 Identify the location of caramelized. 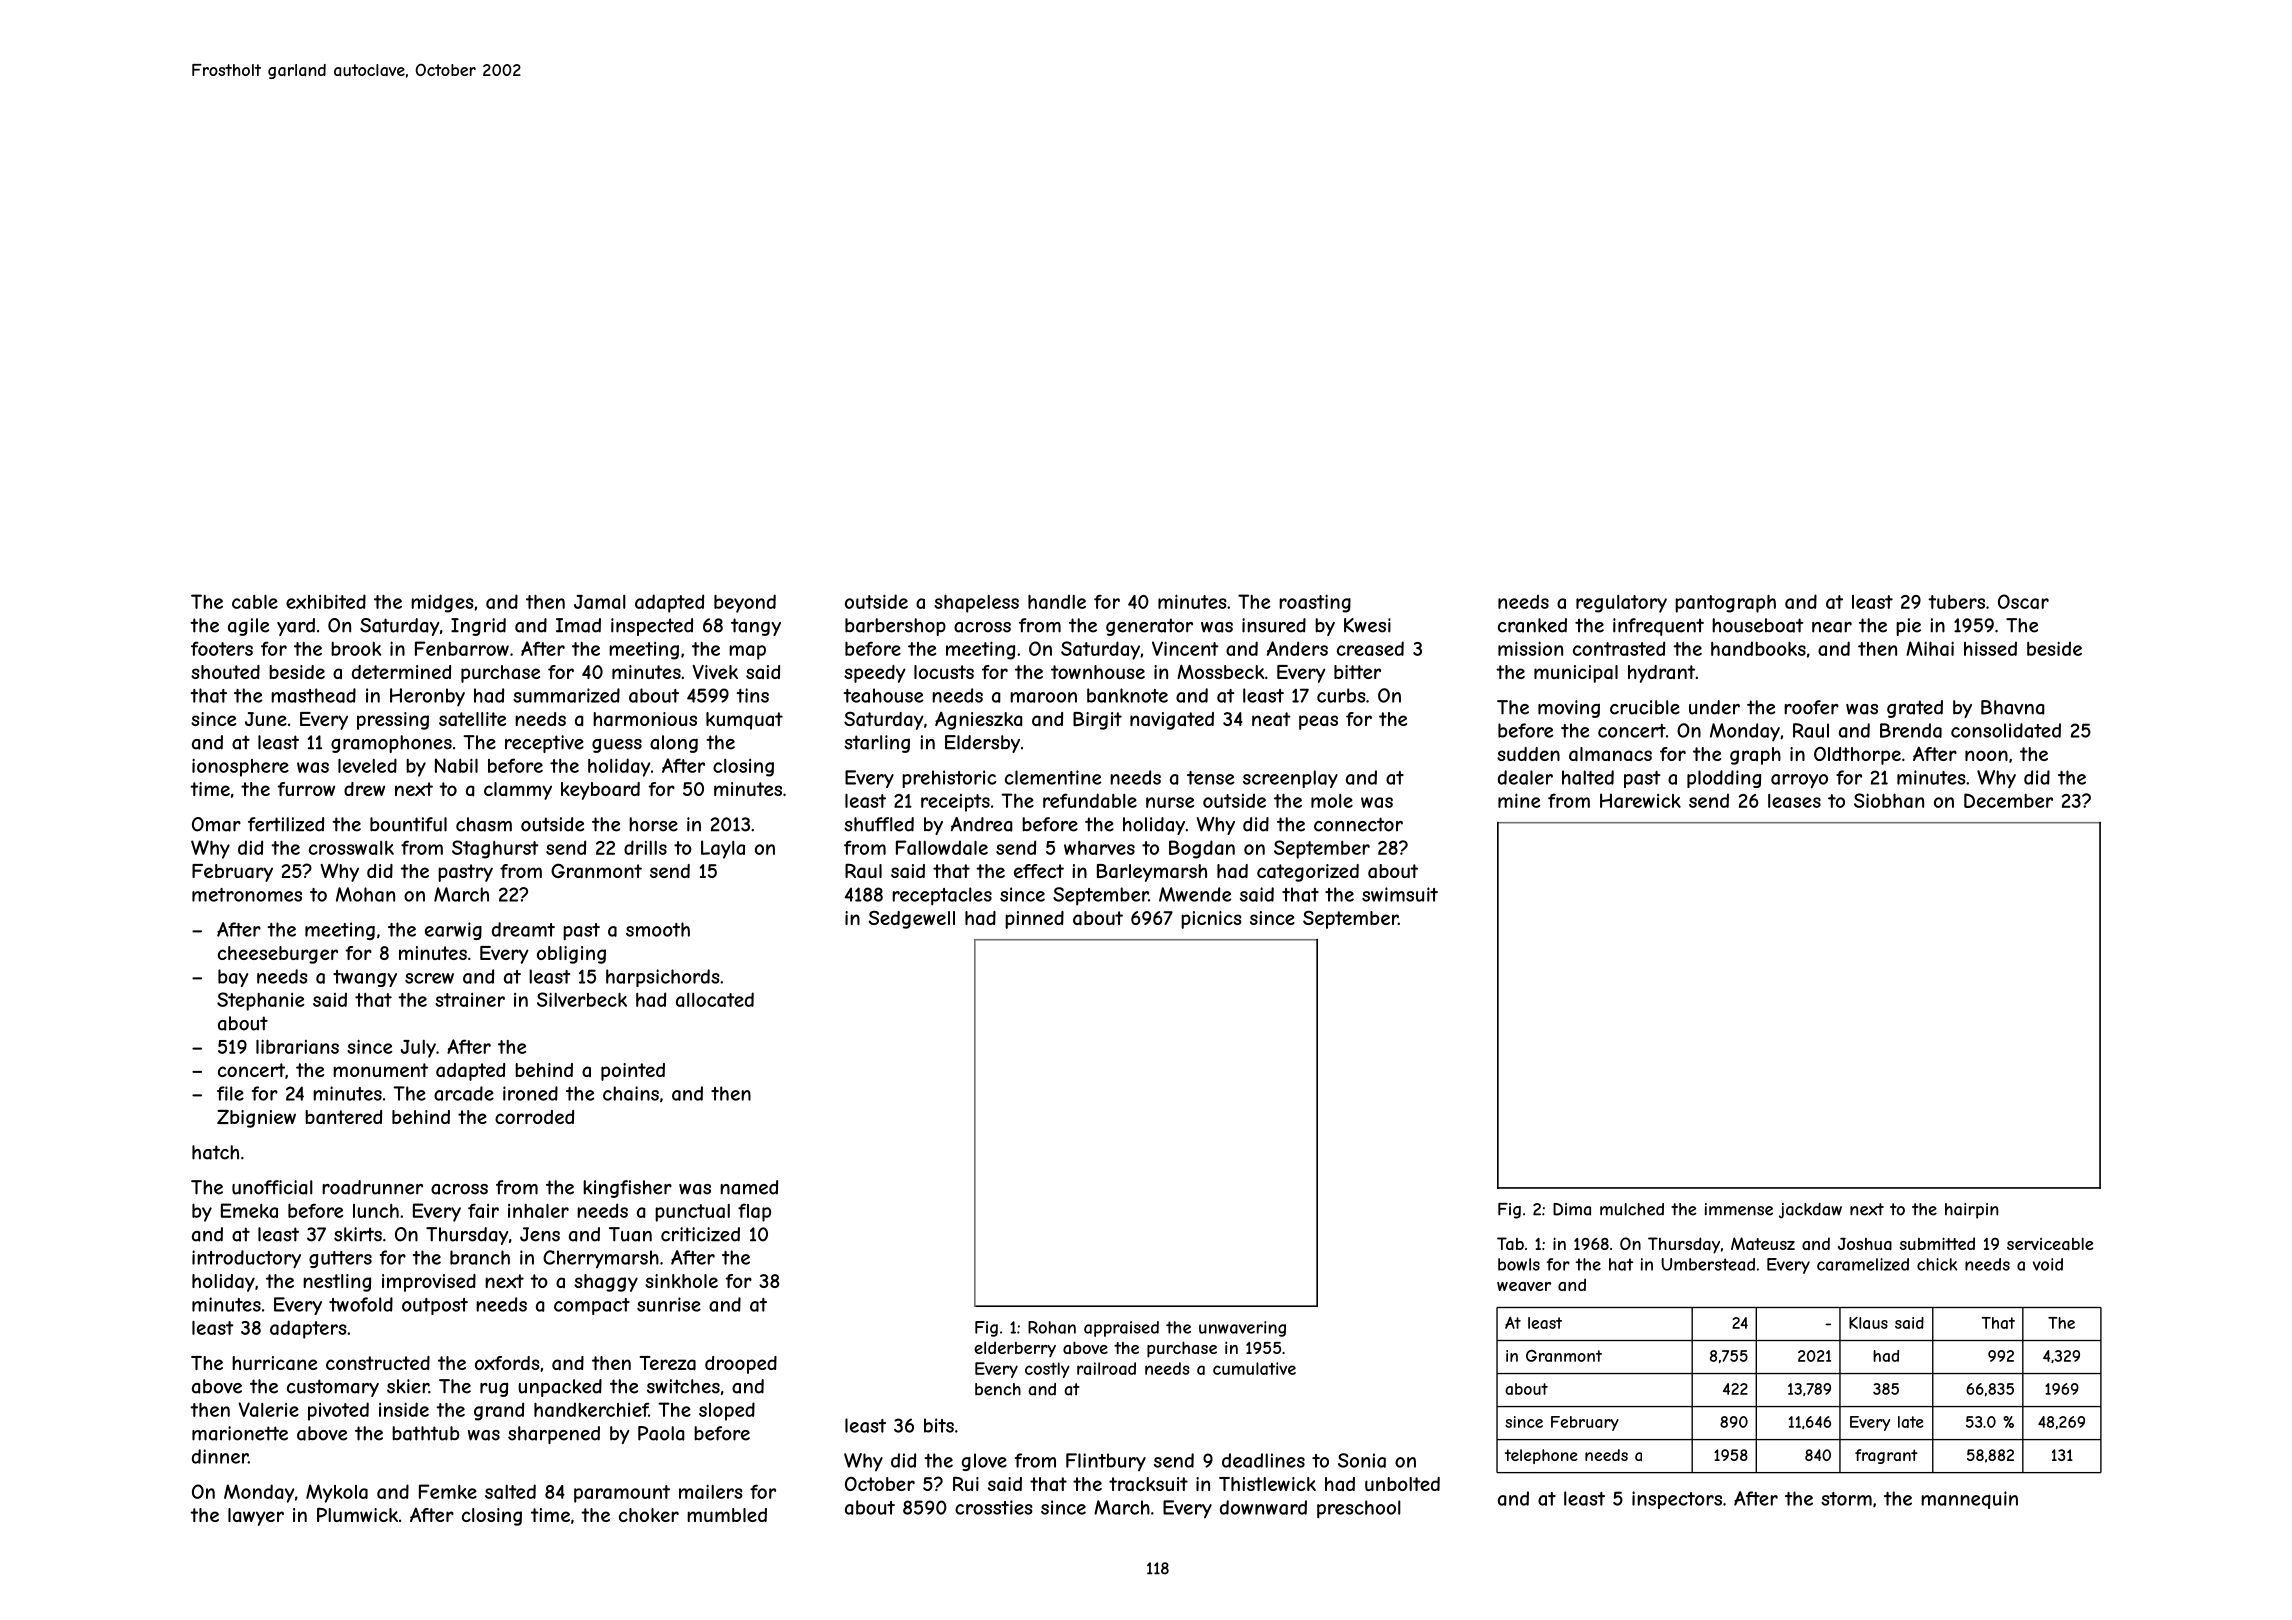
(1863, 1264).
